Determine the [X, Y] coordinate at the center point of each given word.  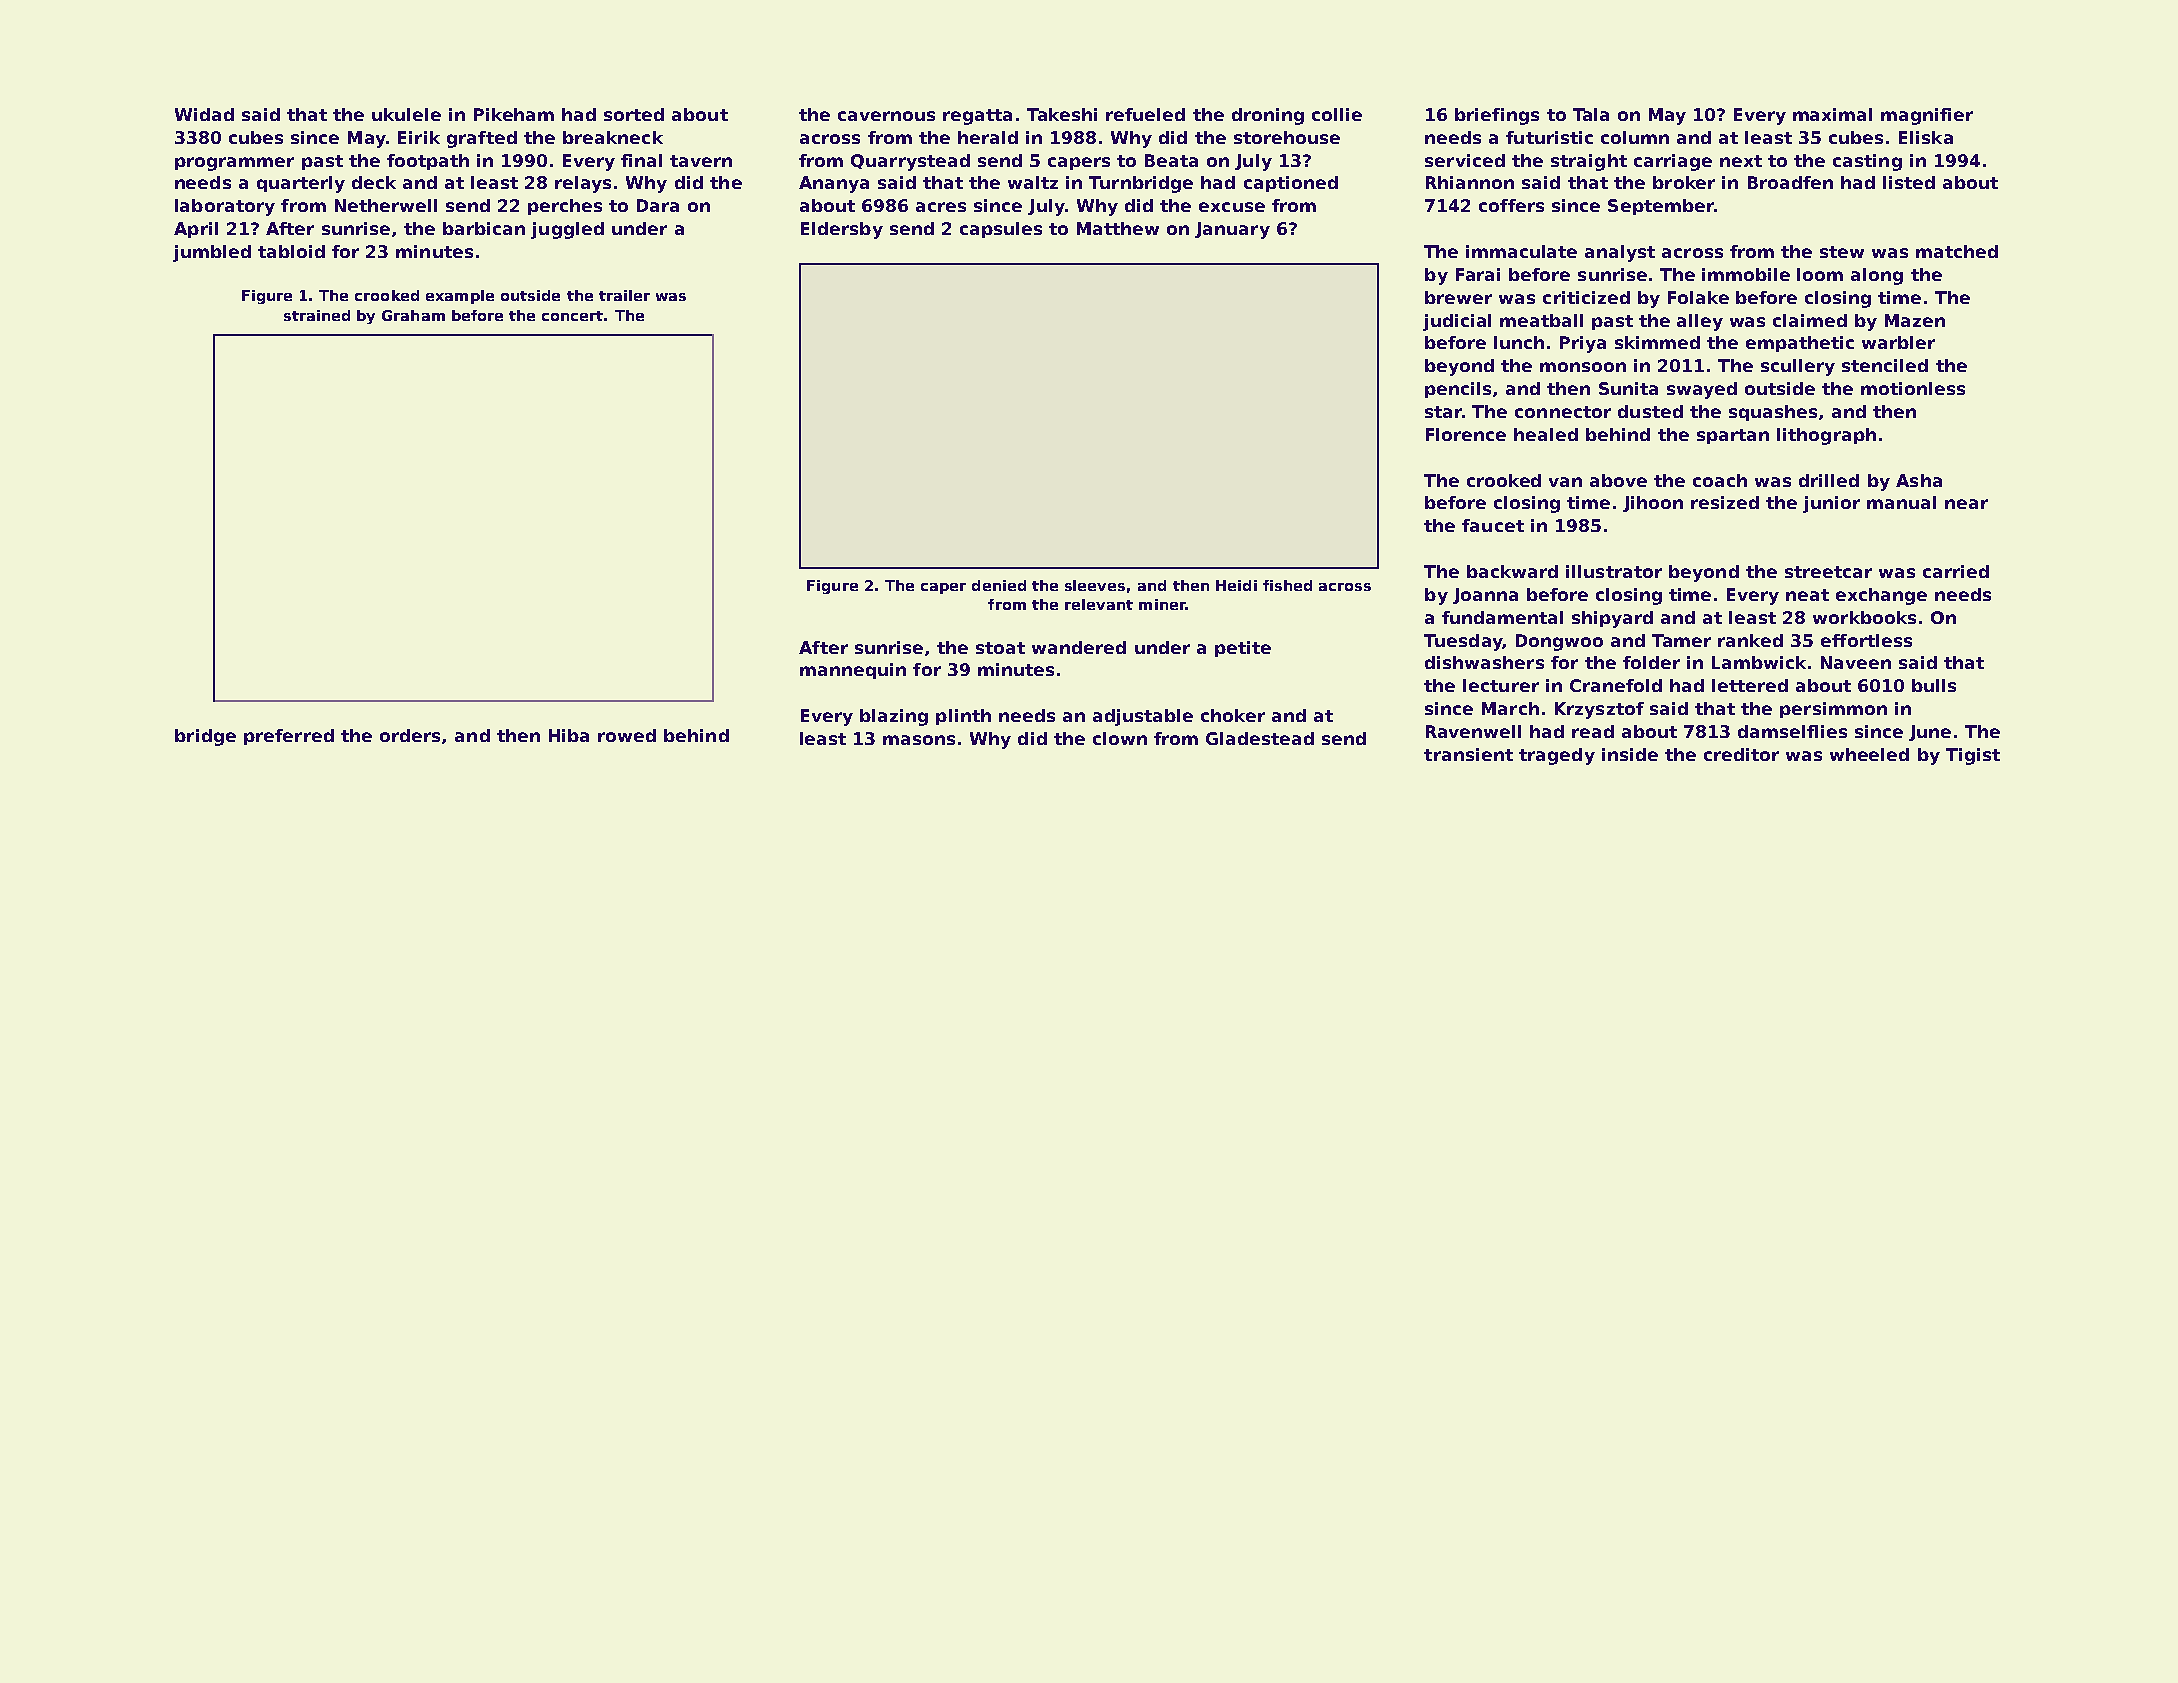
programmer [234, 164]
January [1232, 230]
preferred [289, 737]
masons [919, 740]
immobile [1746, 274]
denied [999, 585]
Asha [1919, 480]
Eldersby [842, 230]
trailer [624, 295]
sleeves [1095, 585]
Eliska [1926, 137]
